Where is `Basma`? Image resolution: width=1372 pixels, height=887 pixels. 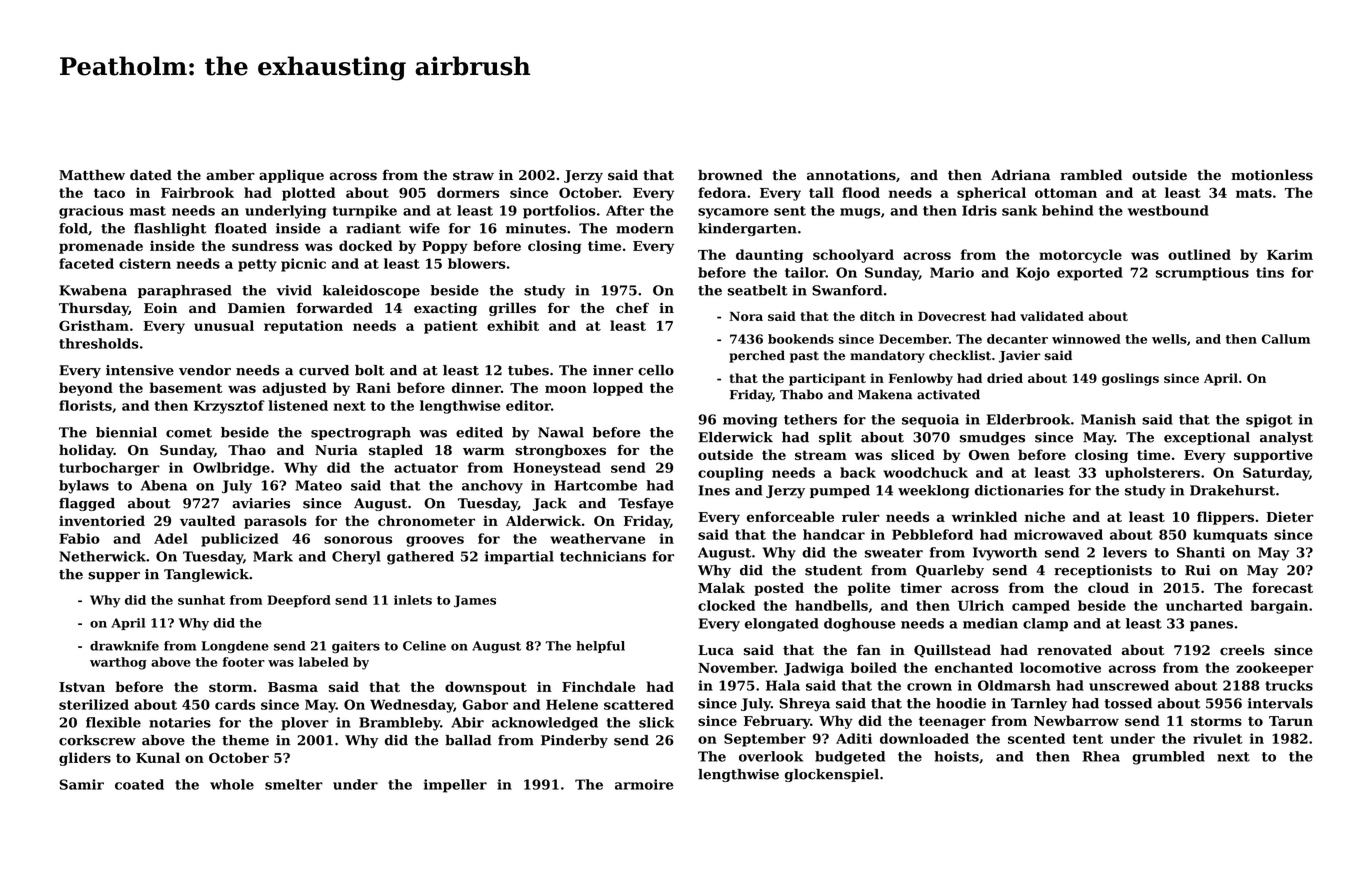 Basma is located at coordinates (293, 687).
